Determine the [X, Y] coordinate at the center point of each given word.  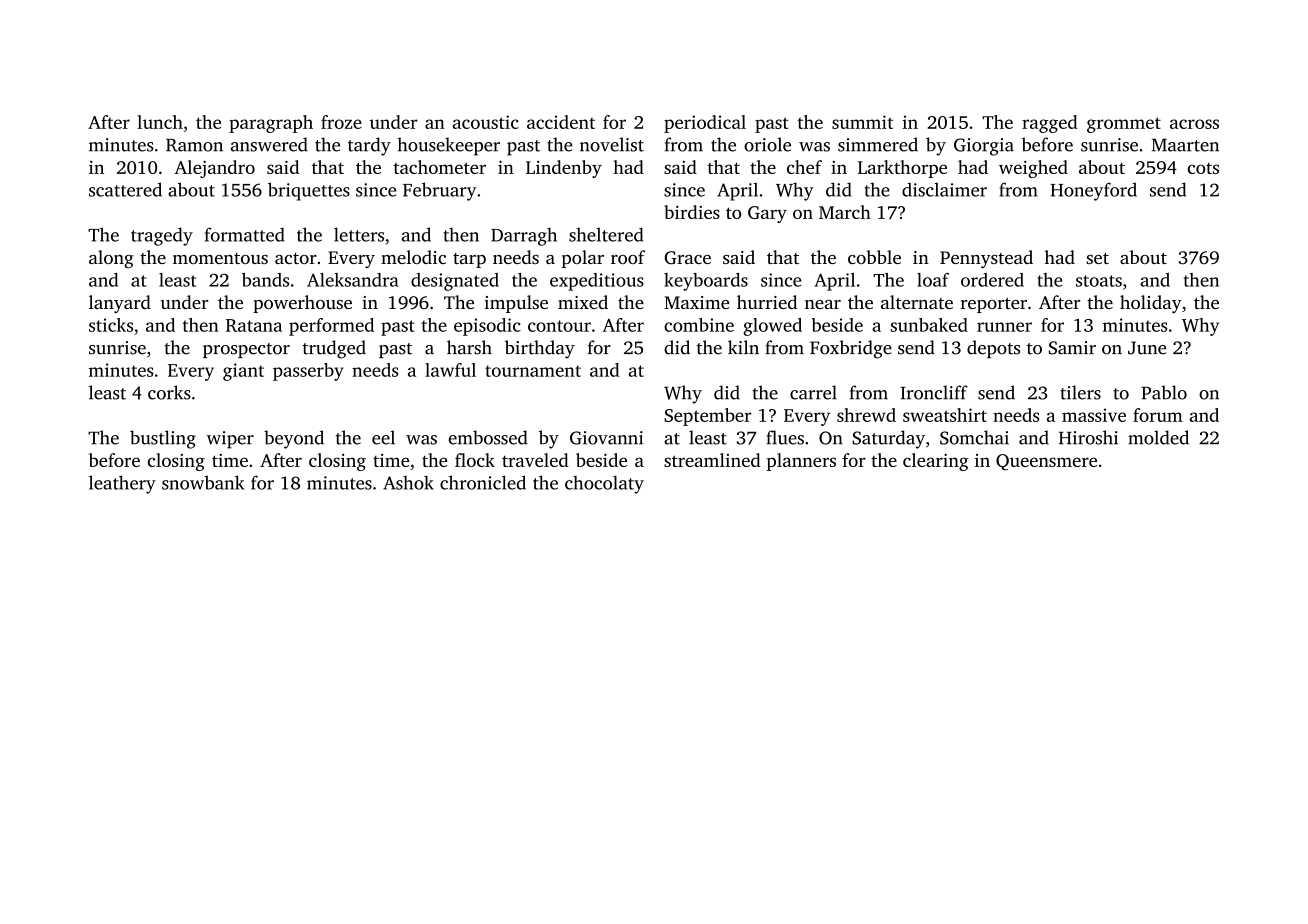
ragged [1050, 124]
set [1098, 258]
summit [862, 122]
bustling [163, 439]
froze [341, 122]
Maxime [696, 302]
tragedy [162, 236]
